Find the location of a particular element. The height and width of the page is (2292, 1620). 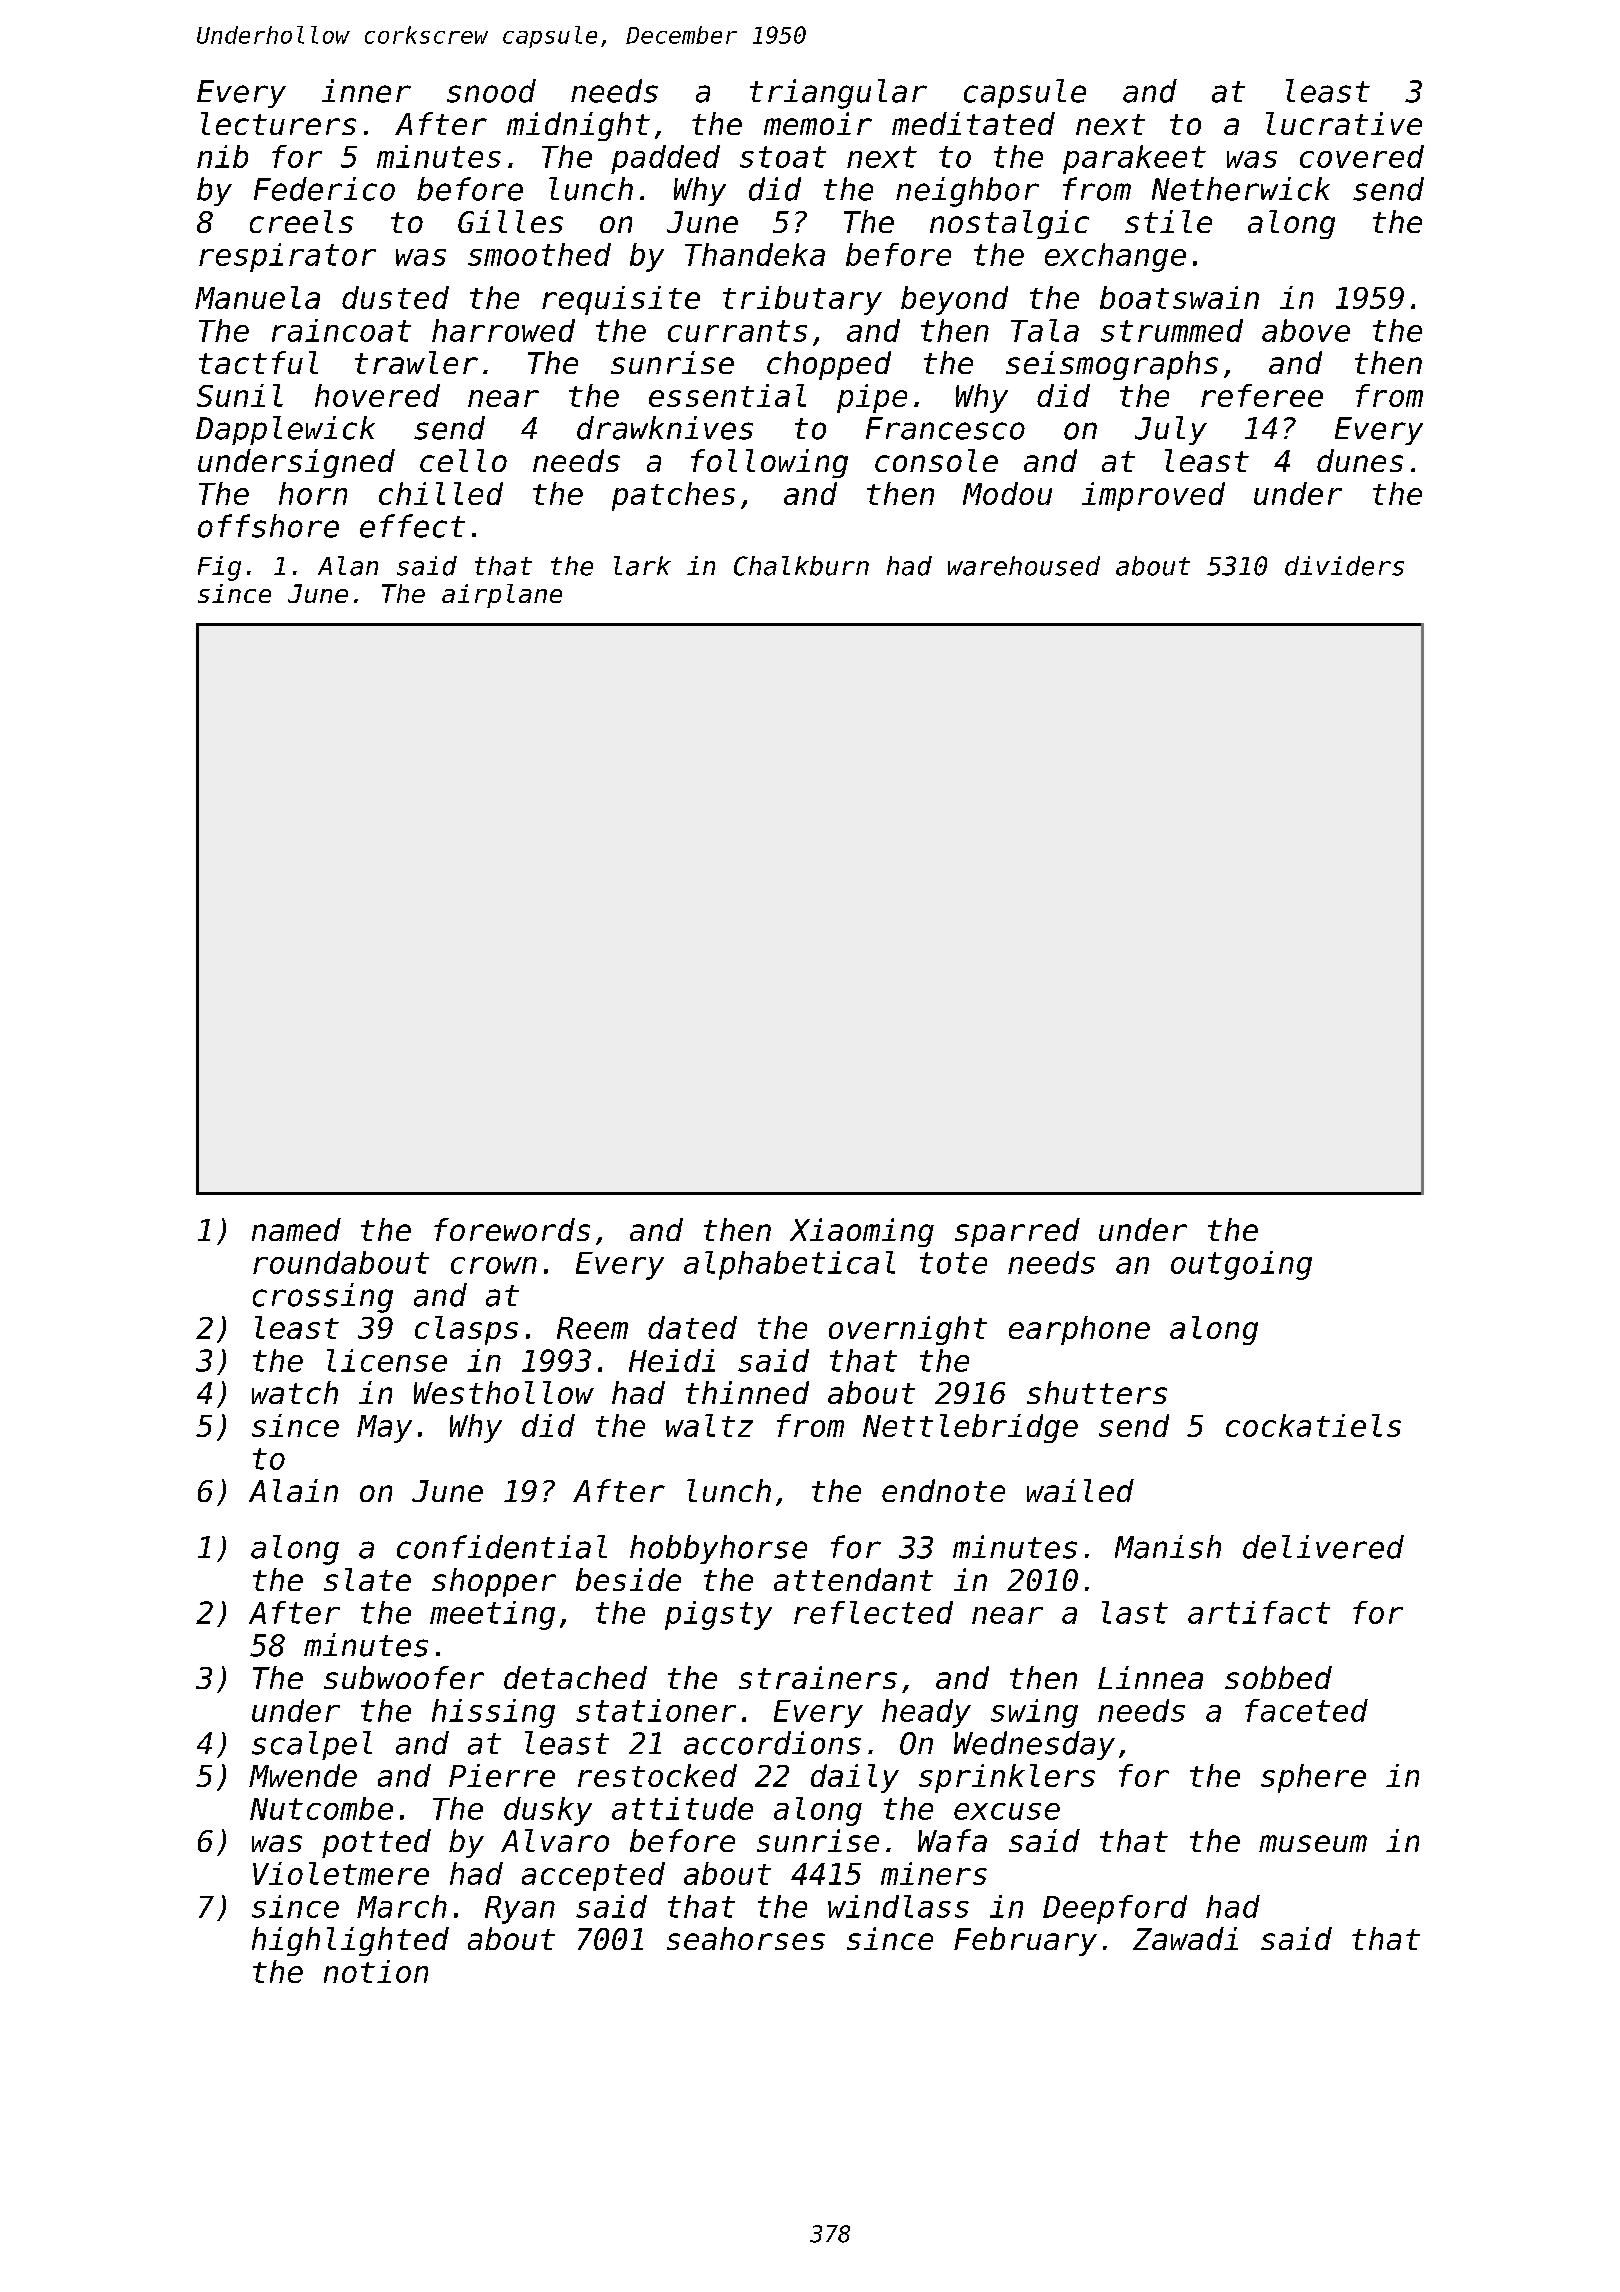

Thandeka is located at coordinates (755, 254).
